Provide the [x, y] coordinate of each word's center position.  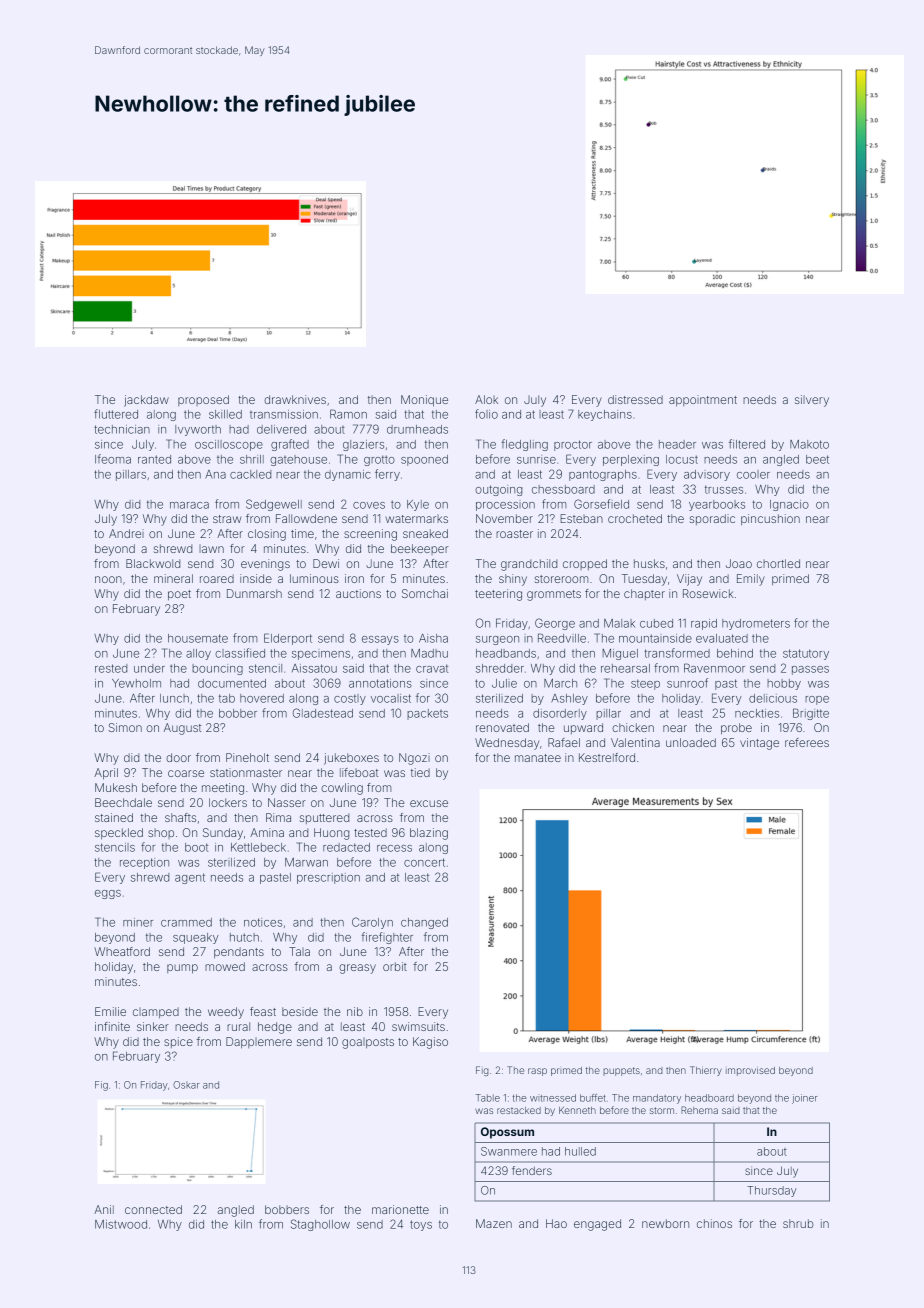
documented [232, 683]
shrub [798, 1223]
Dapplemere [259, 1042]
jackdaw [146, 401]
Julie [504, 683]
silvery [812, 401]
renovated [502, 727]
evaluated [722, 638]
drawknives [295, 399]
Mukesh [116, 787]
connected [153, 1209]
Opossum [507, 1133]
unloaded [691, 742]
